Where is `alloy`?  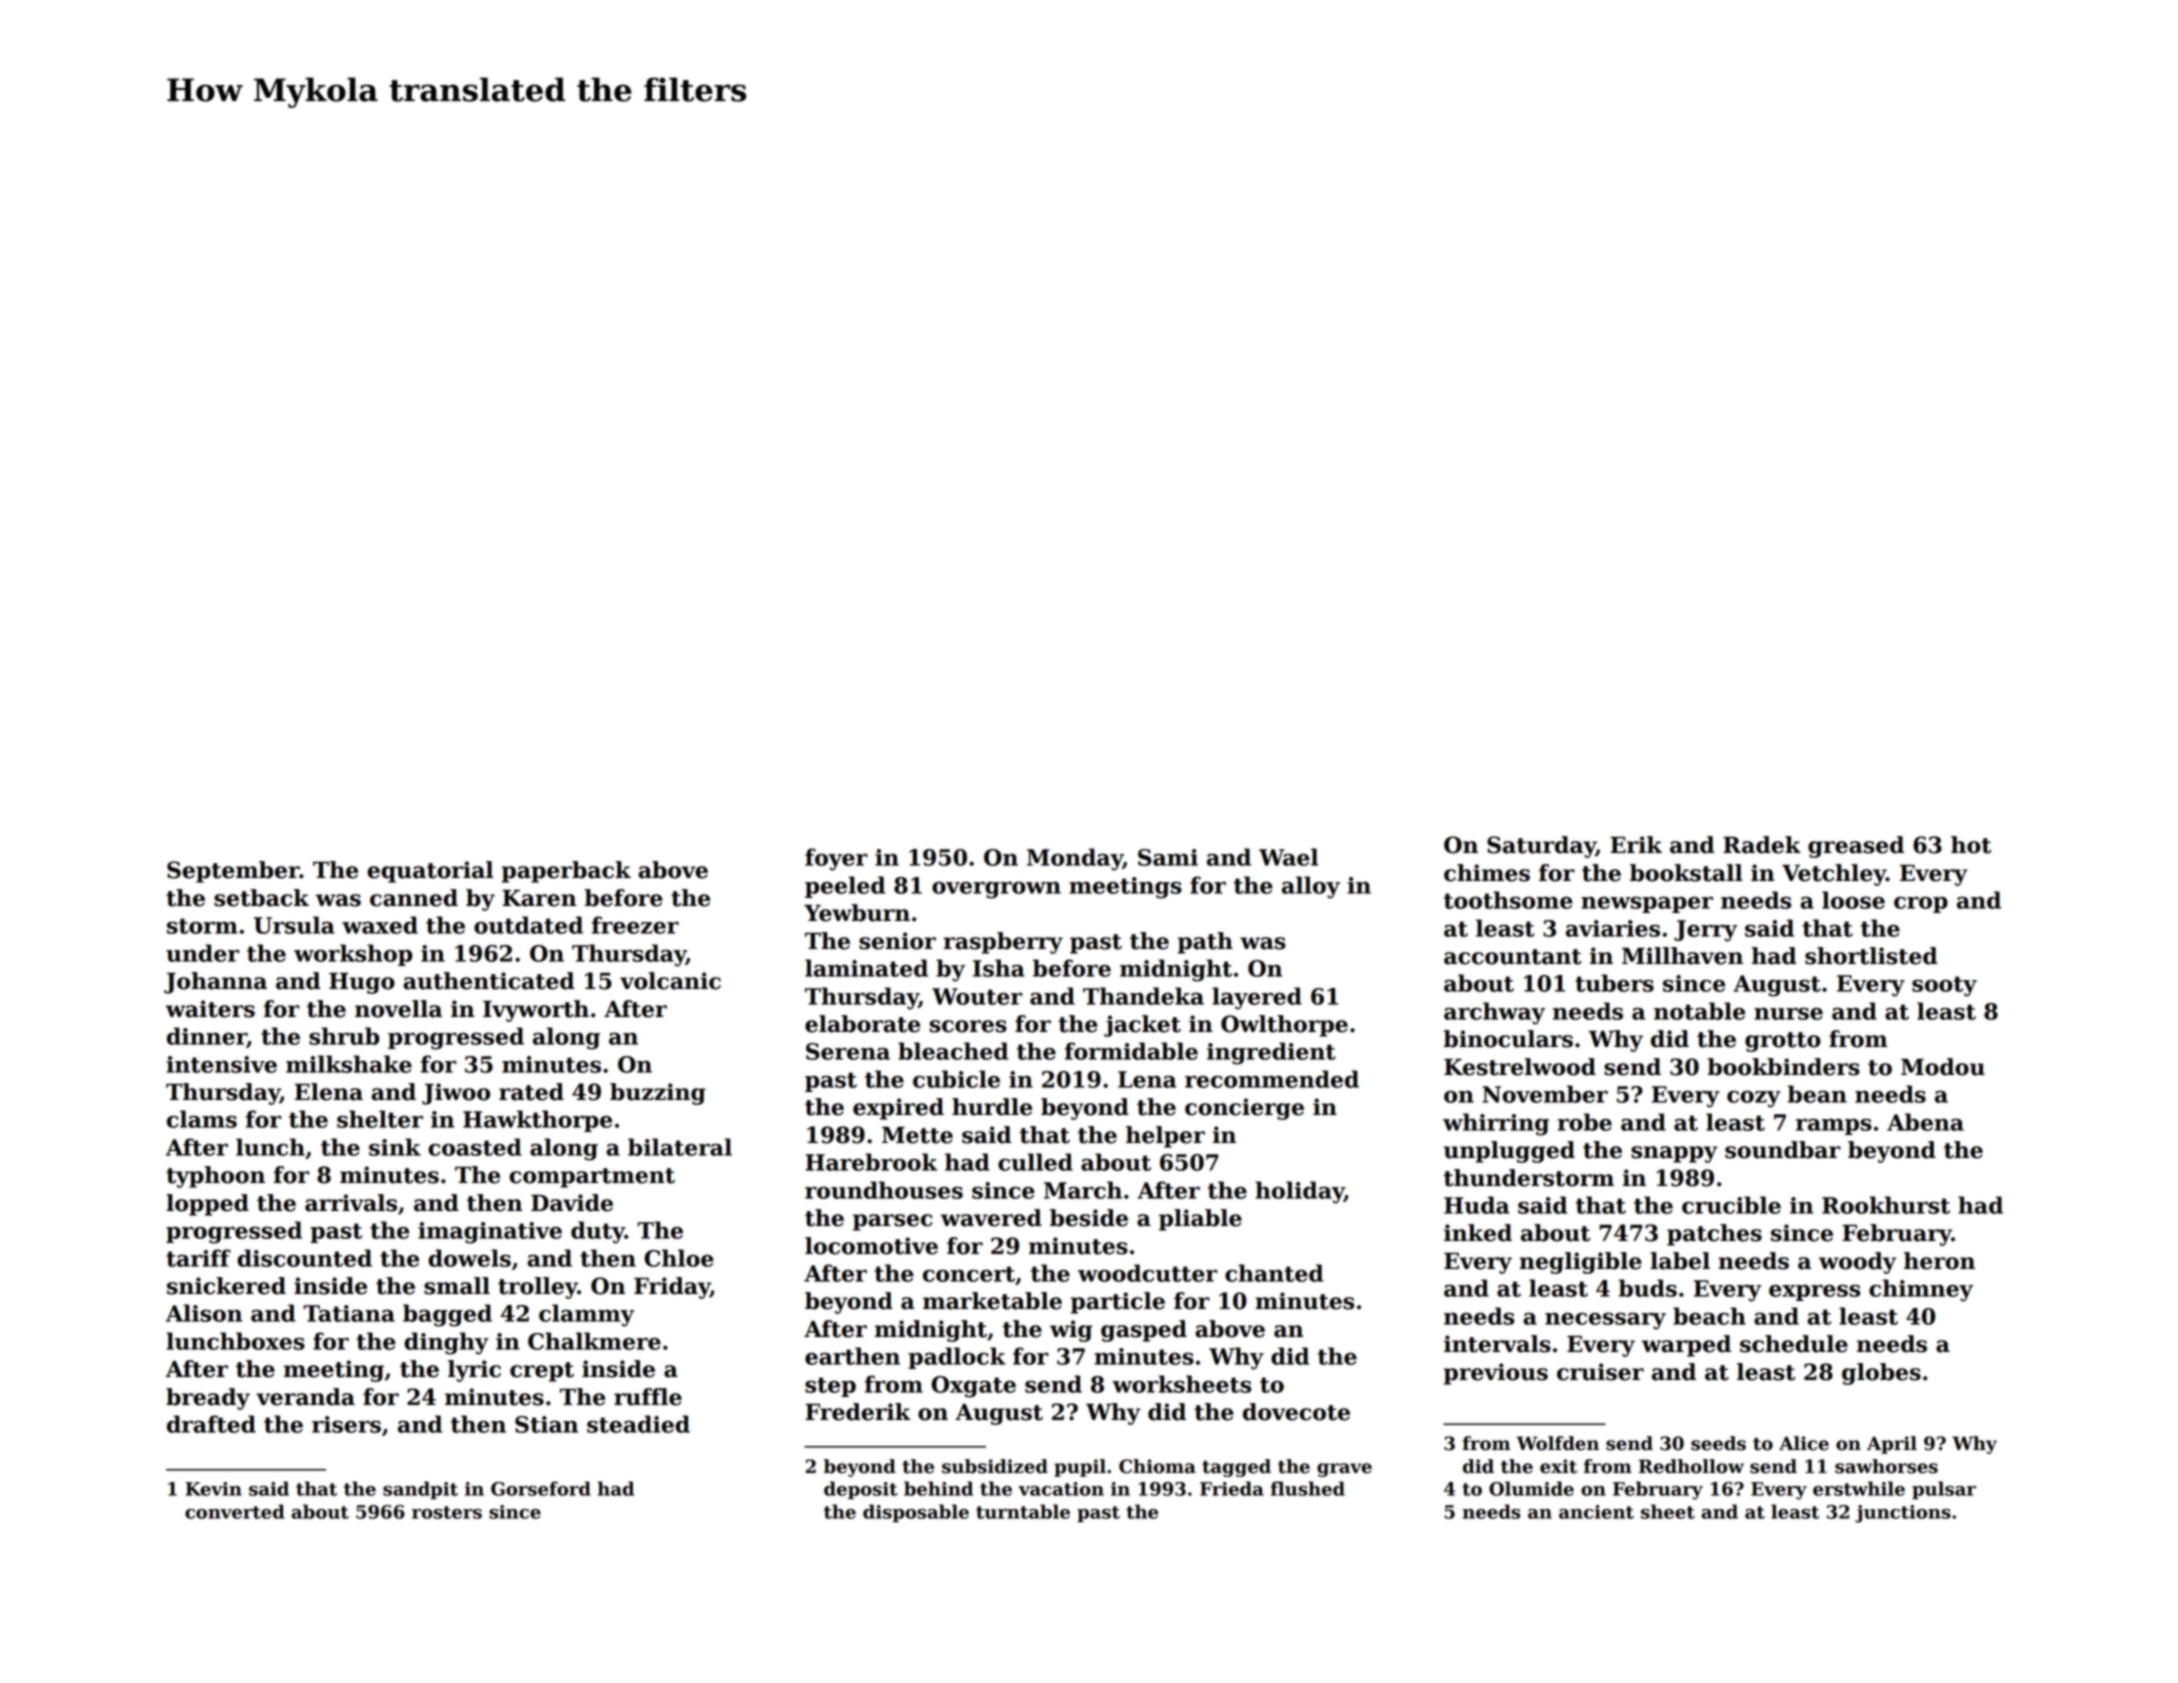 alloy is located at coordinates (1311, 887).
